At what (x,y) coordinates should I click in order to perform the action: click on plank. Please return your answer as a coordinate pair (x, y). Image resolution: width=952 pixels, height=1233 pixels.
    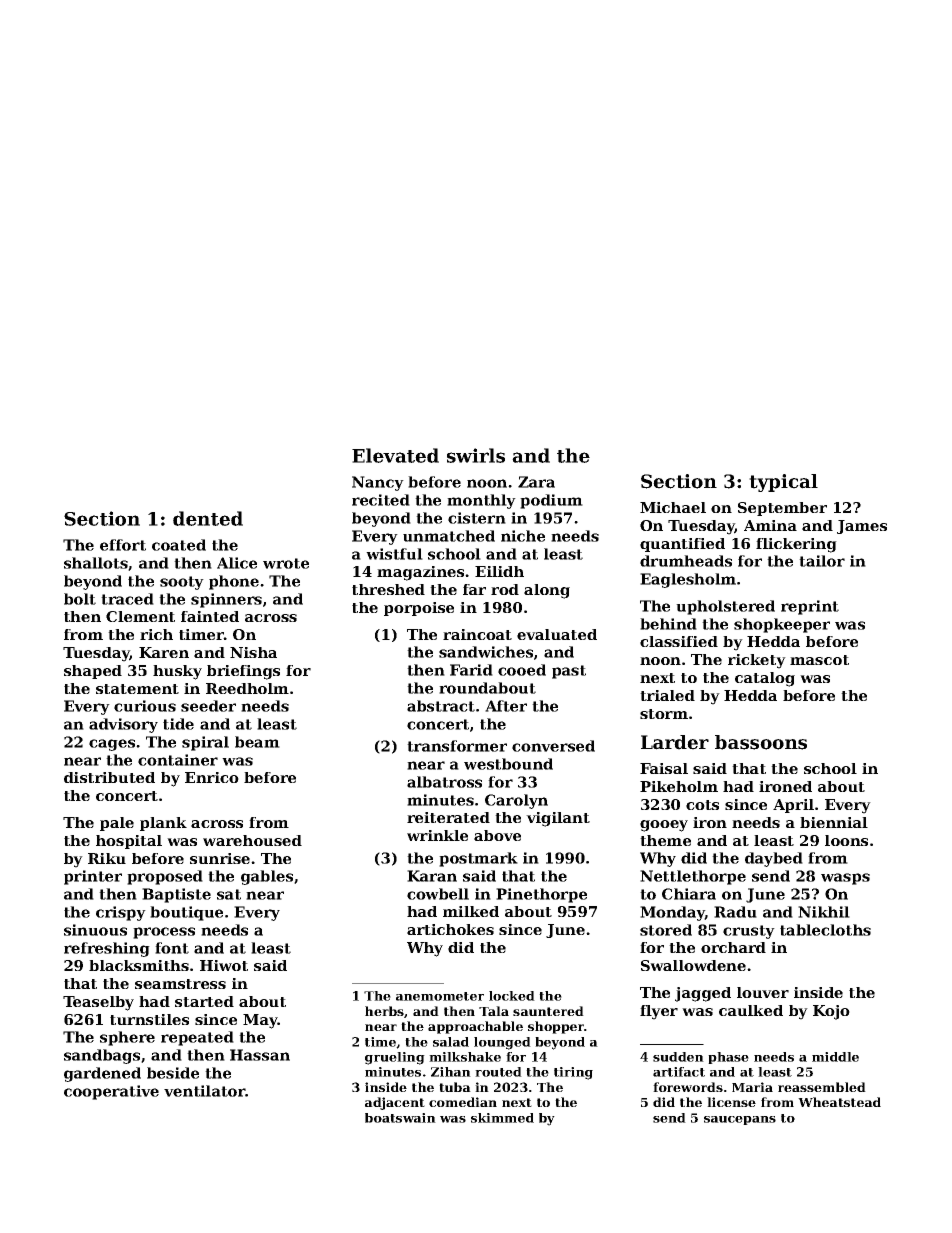
    Looking at the image, I should click on (163, 824).
